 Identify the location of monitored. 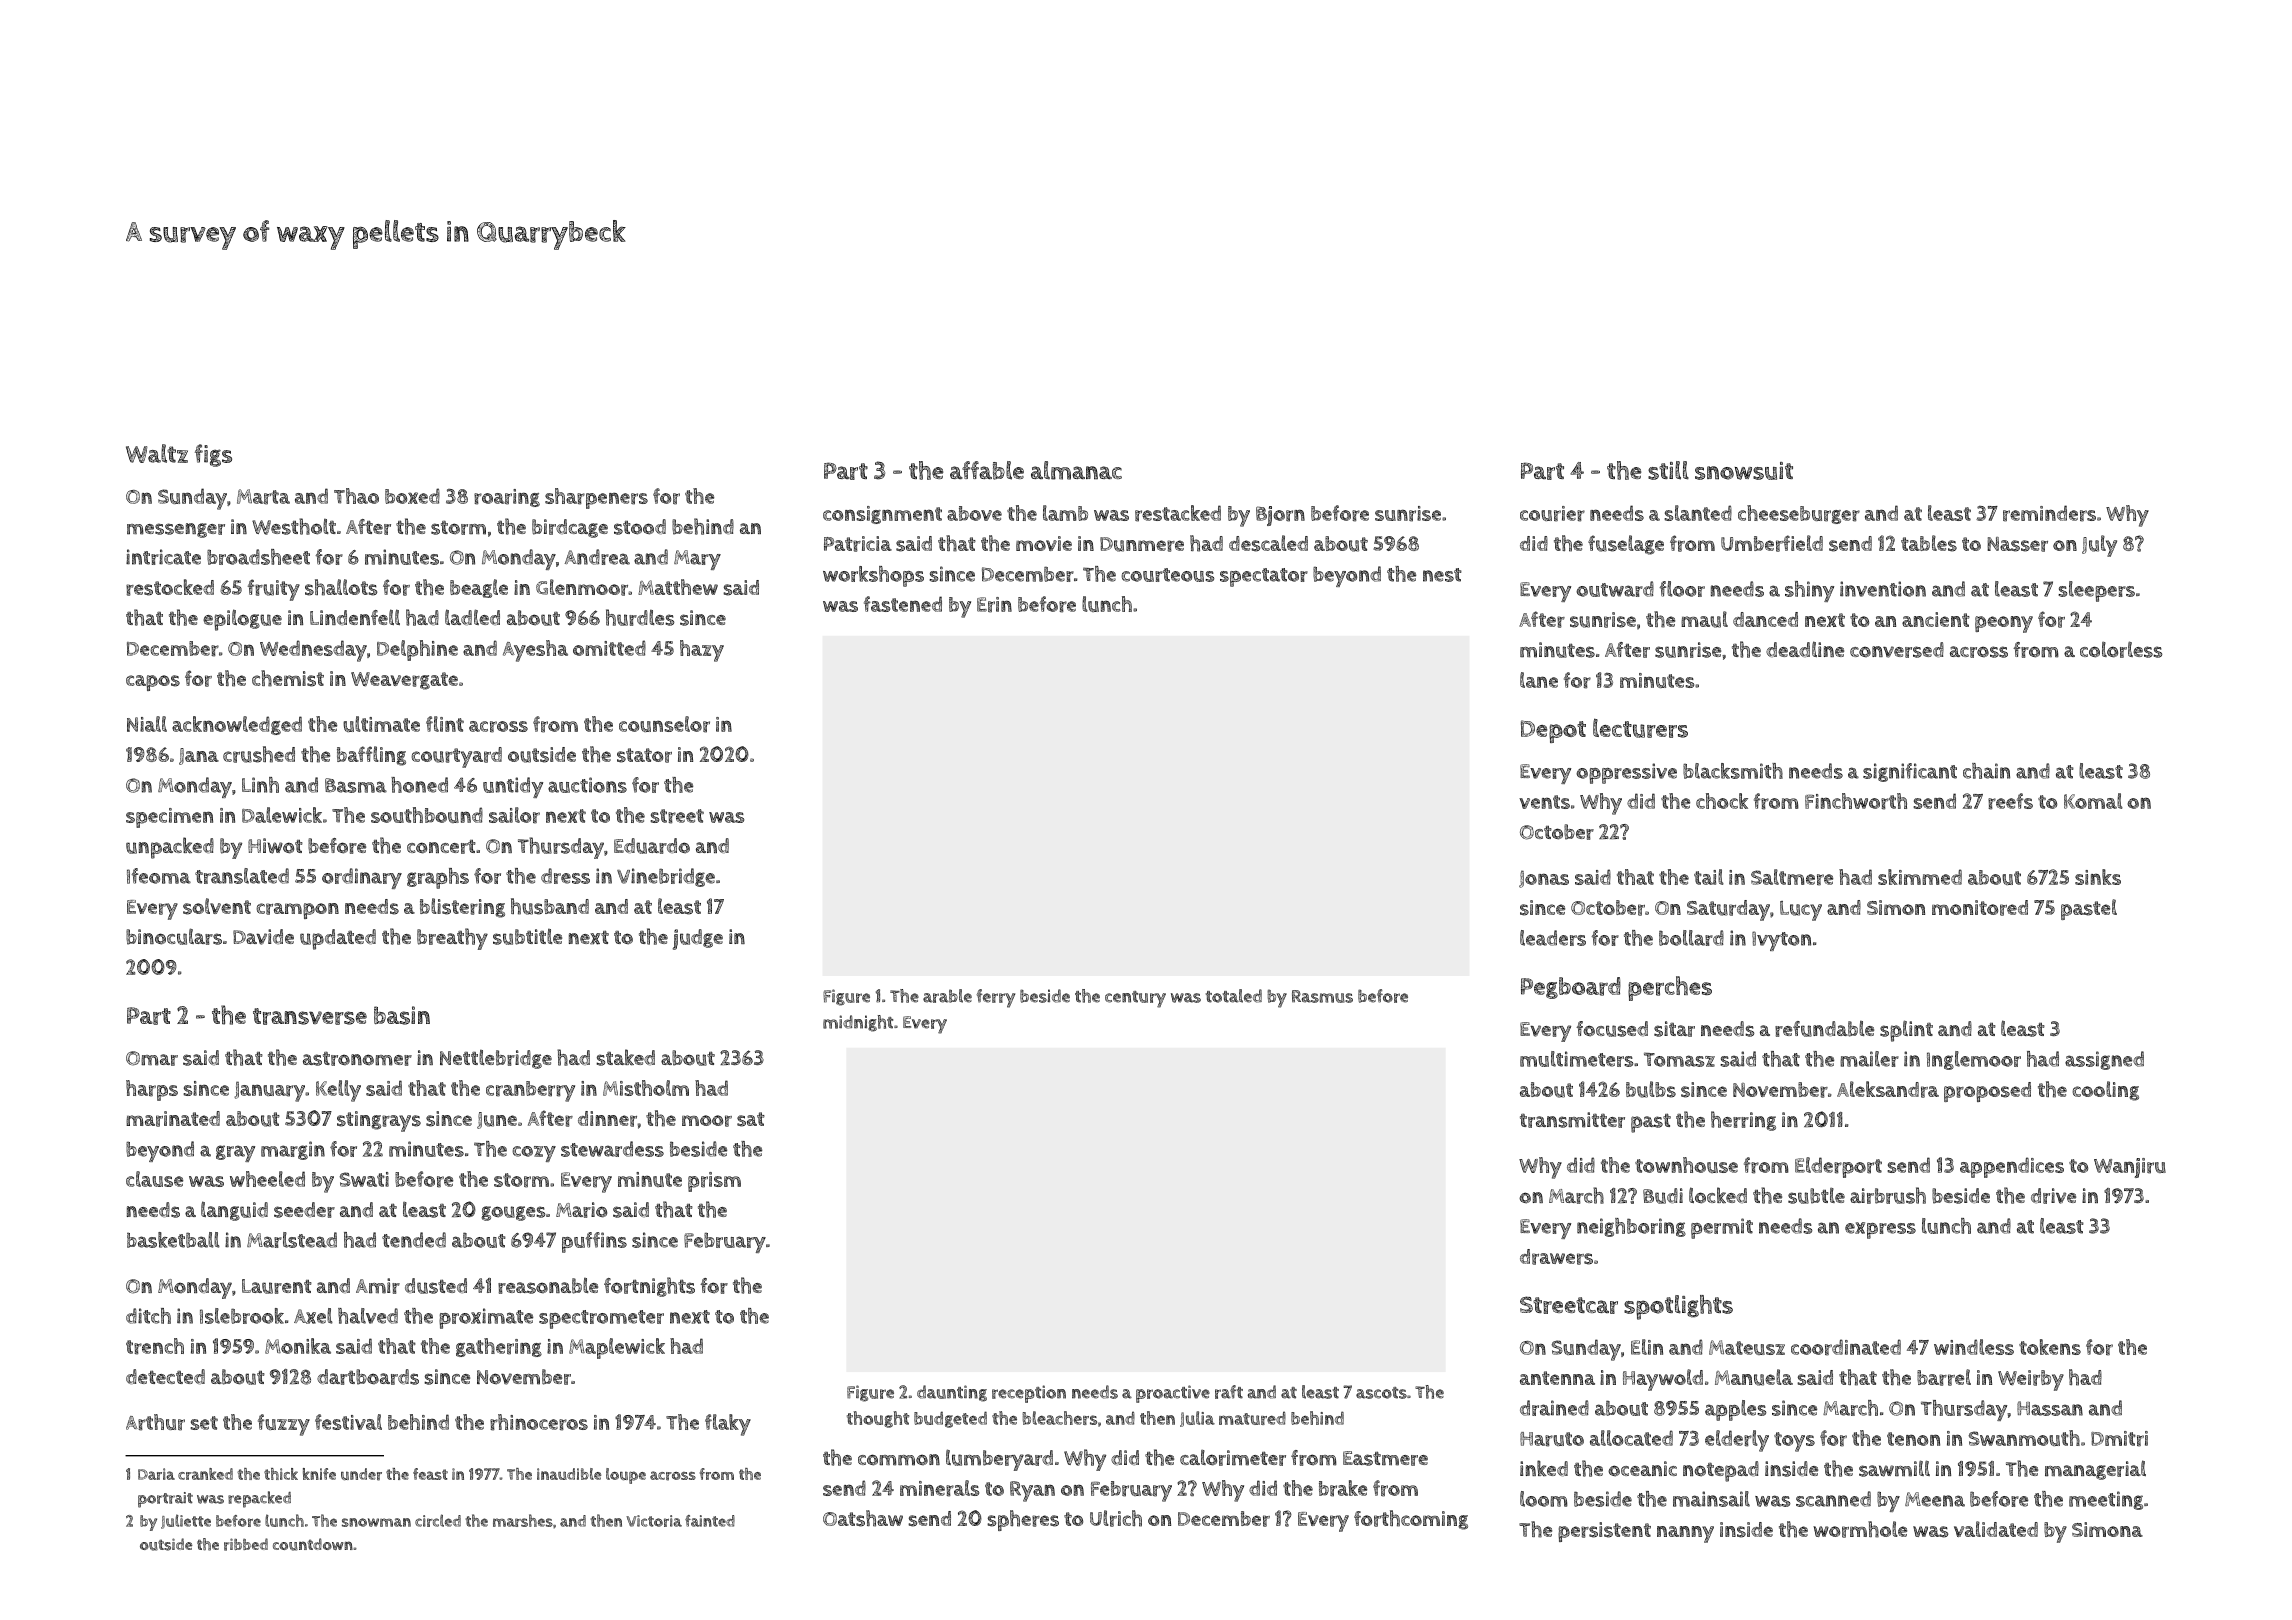
(1980, 908).
